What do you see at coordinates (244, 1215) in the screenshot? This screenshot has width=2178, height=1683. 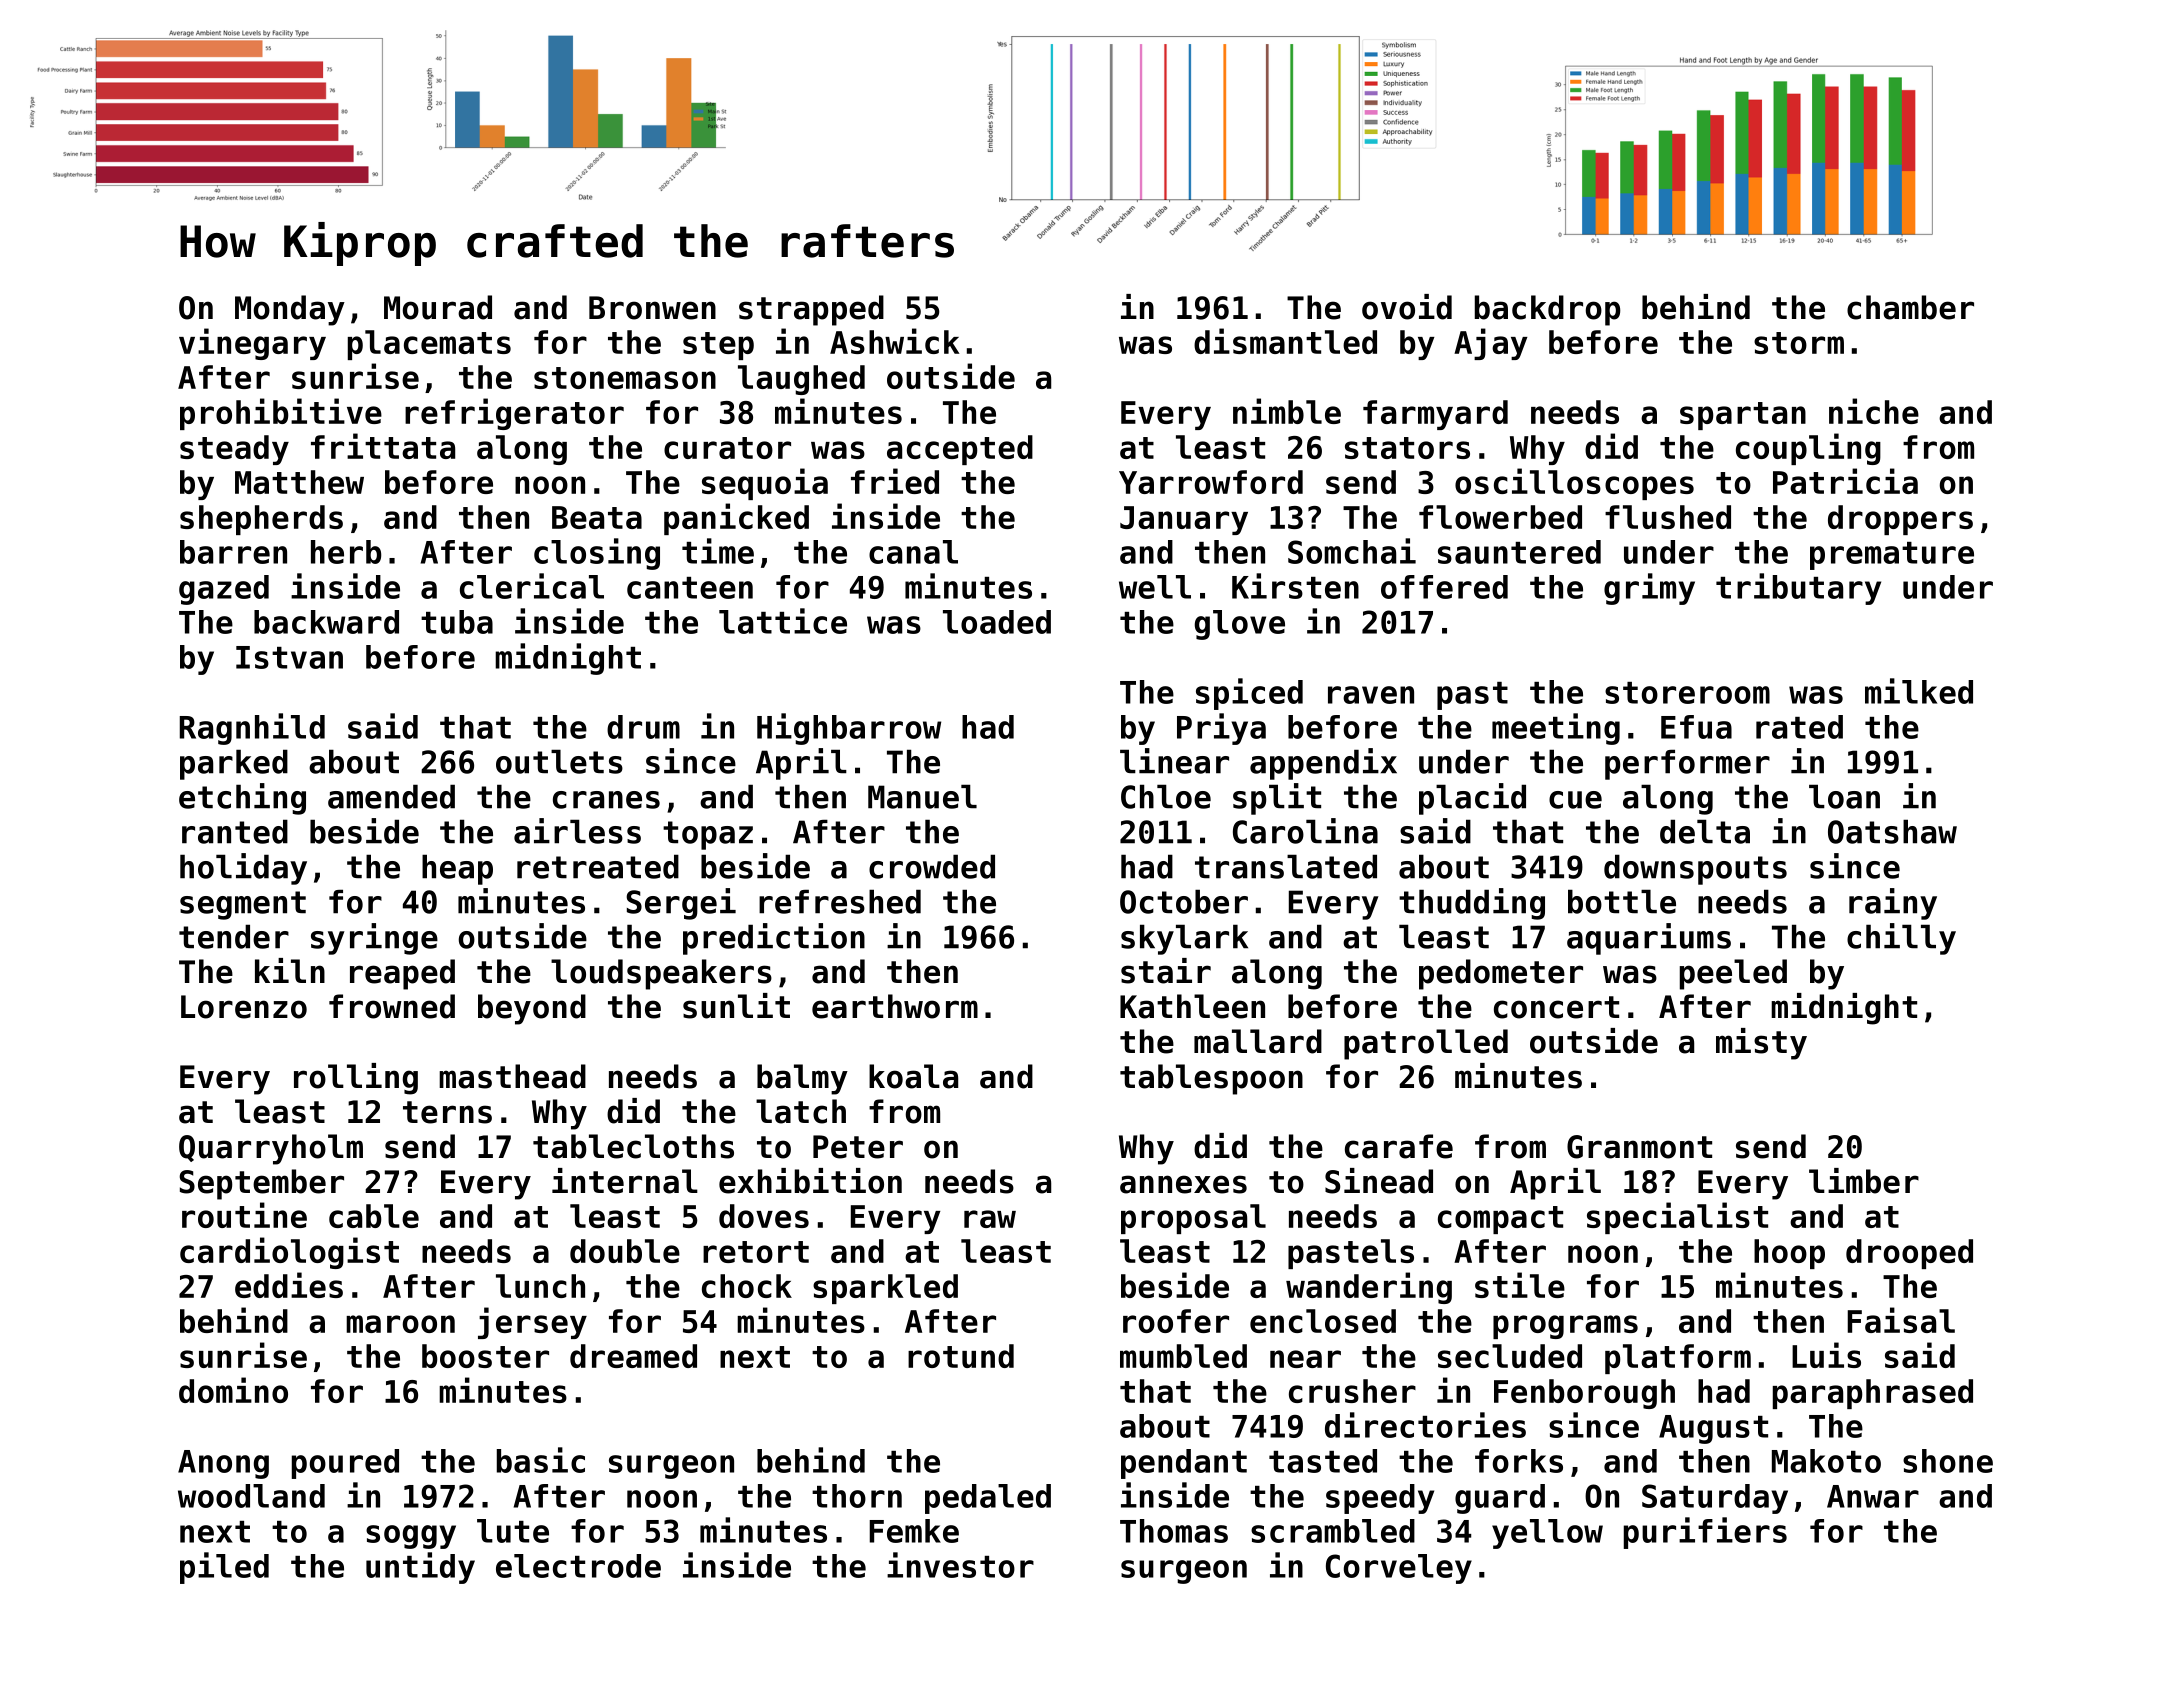 I see `routine` at bounding box center [244, 1215].
